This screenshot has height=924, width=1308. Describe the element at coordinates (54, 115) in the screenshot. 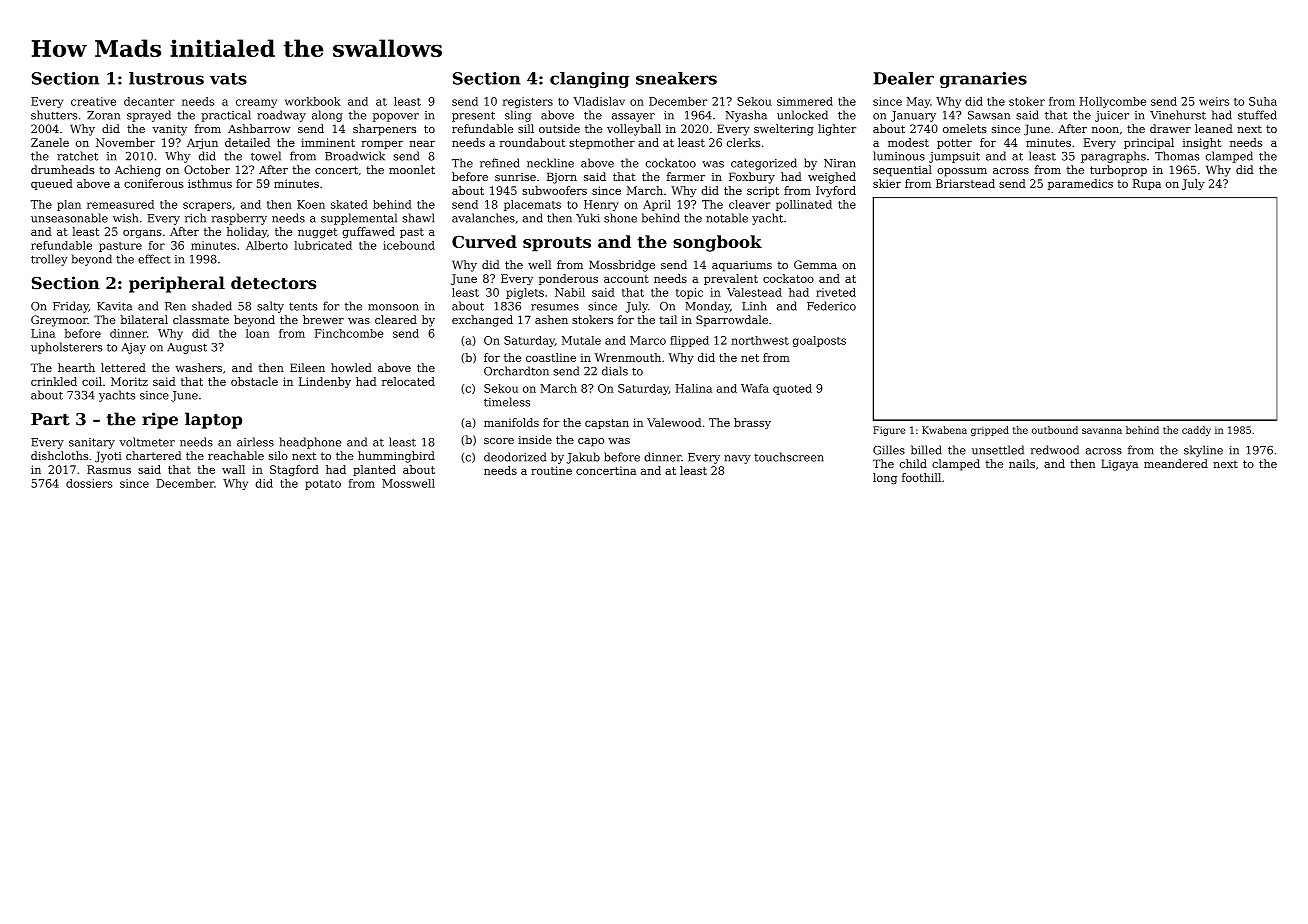

I see `shutters` at that location.
